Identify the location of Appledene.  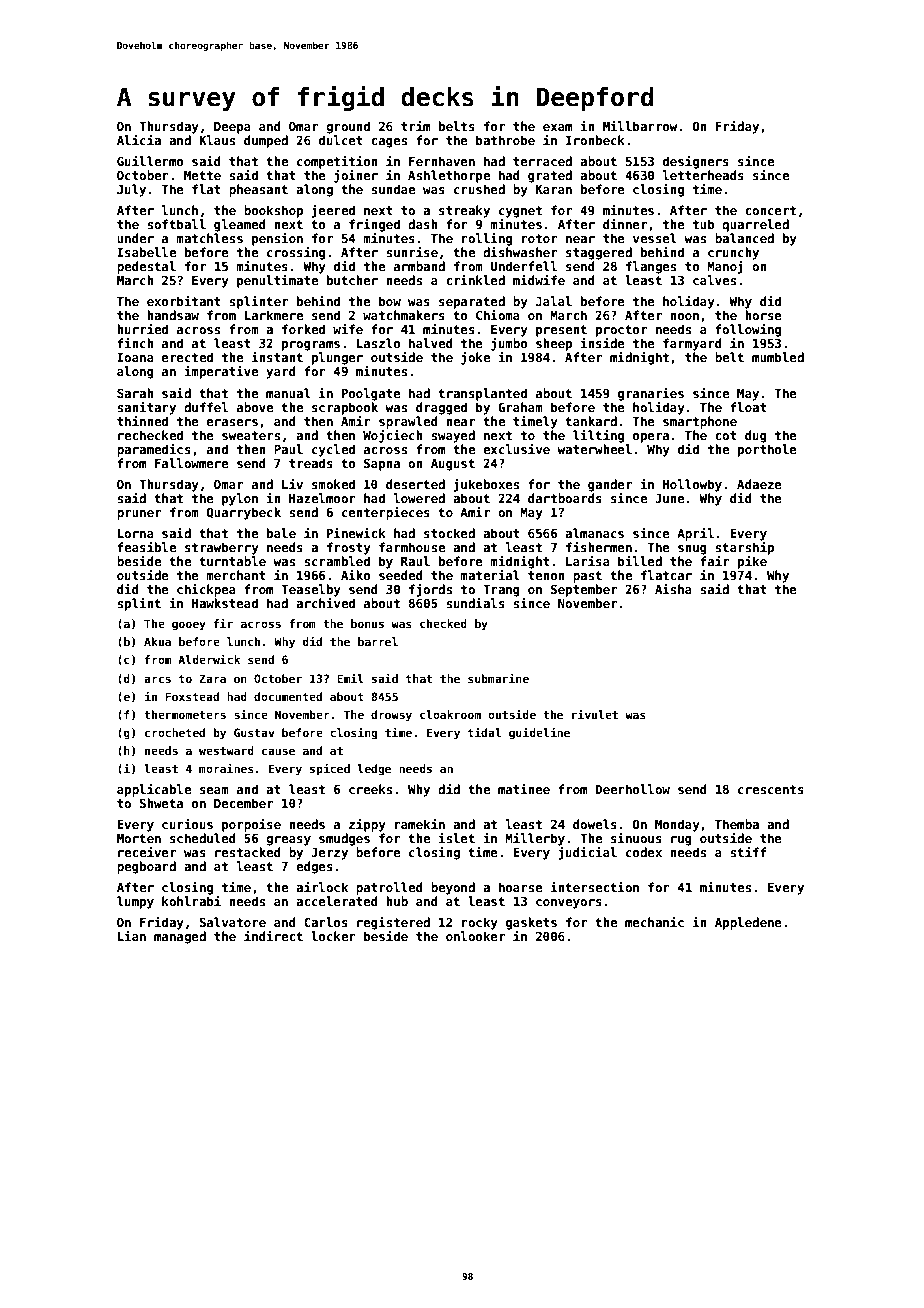
(748, 923).
